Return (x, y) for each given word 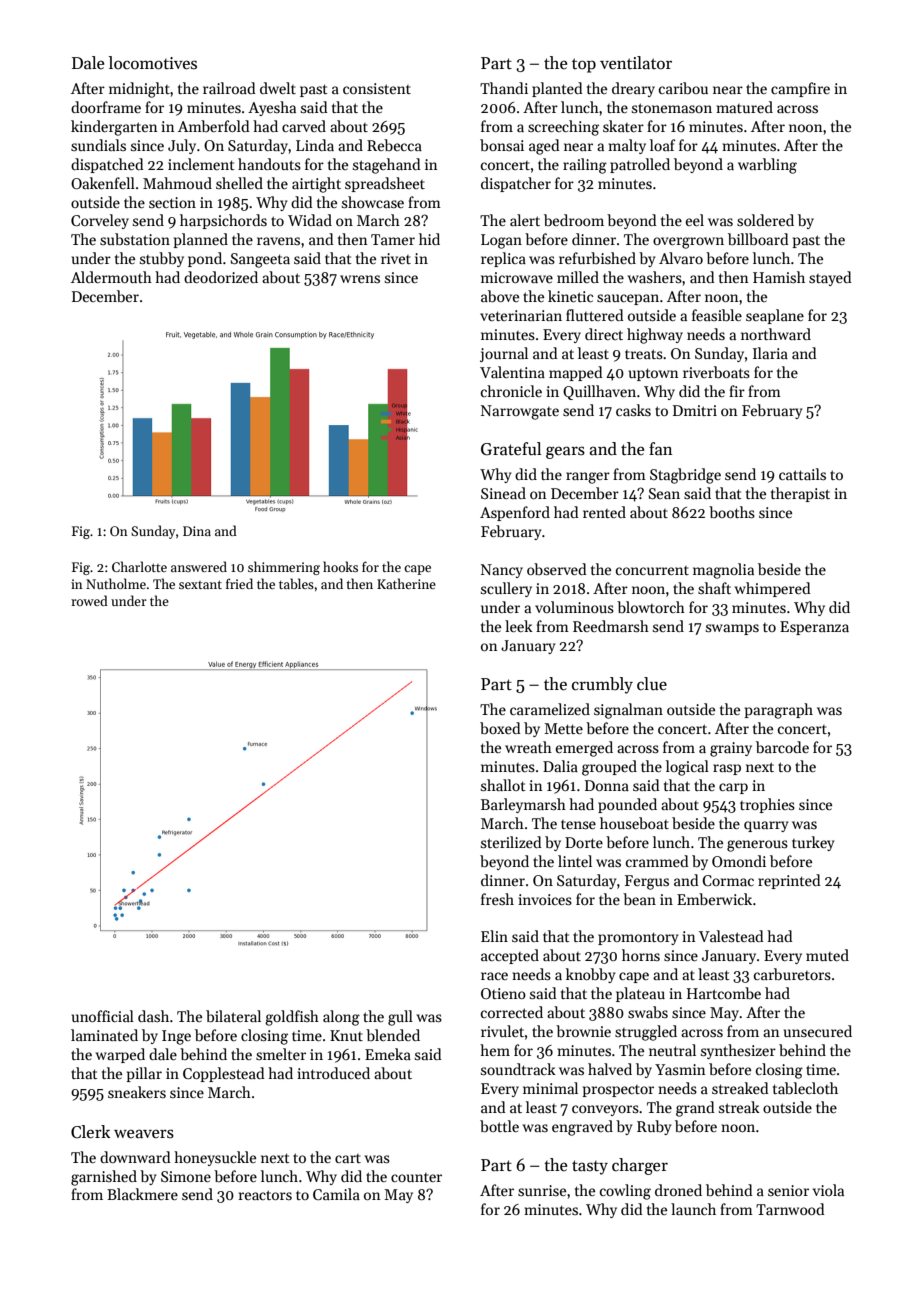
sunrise (542, 1190)
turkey (813, 843)
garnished (104, 1178)
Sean (664, 493)
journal (504, 354)
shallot (503, 785)
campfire (800, 89)
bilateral (233, 1016)
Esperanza (814, 628)
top (584, 65)
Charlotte (139, 566)
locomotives (153, 63)
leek (519, 626)
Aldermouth (111, 277)
